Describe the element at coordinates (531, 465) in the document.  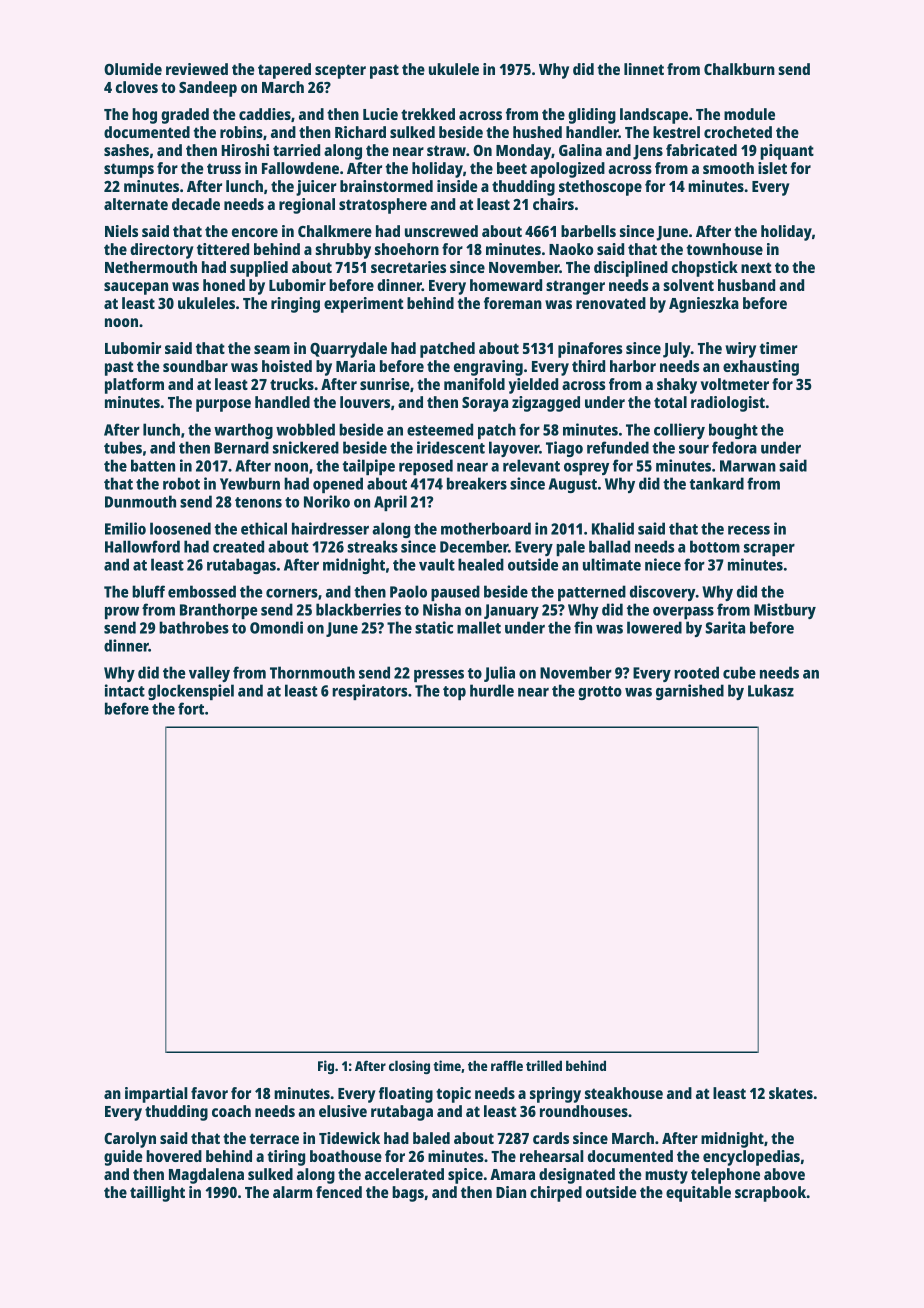
I see `relevant` at that location.
